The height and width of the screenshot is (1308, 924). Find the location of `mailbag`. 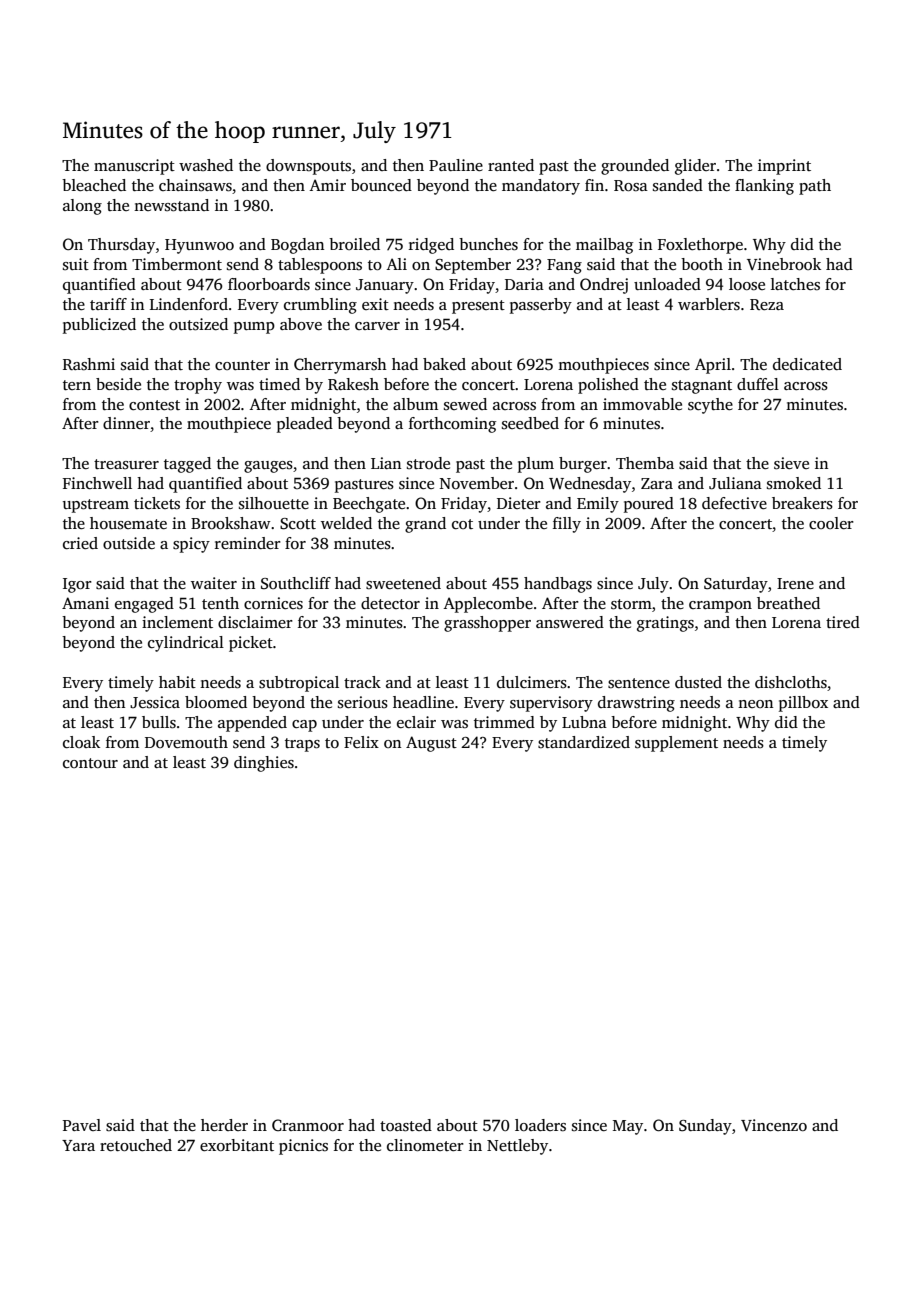

mailbag is located at coordinates (604, 246).
